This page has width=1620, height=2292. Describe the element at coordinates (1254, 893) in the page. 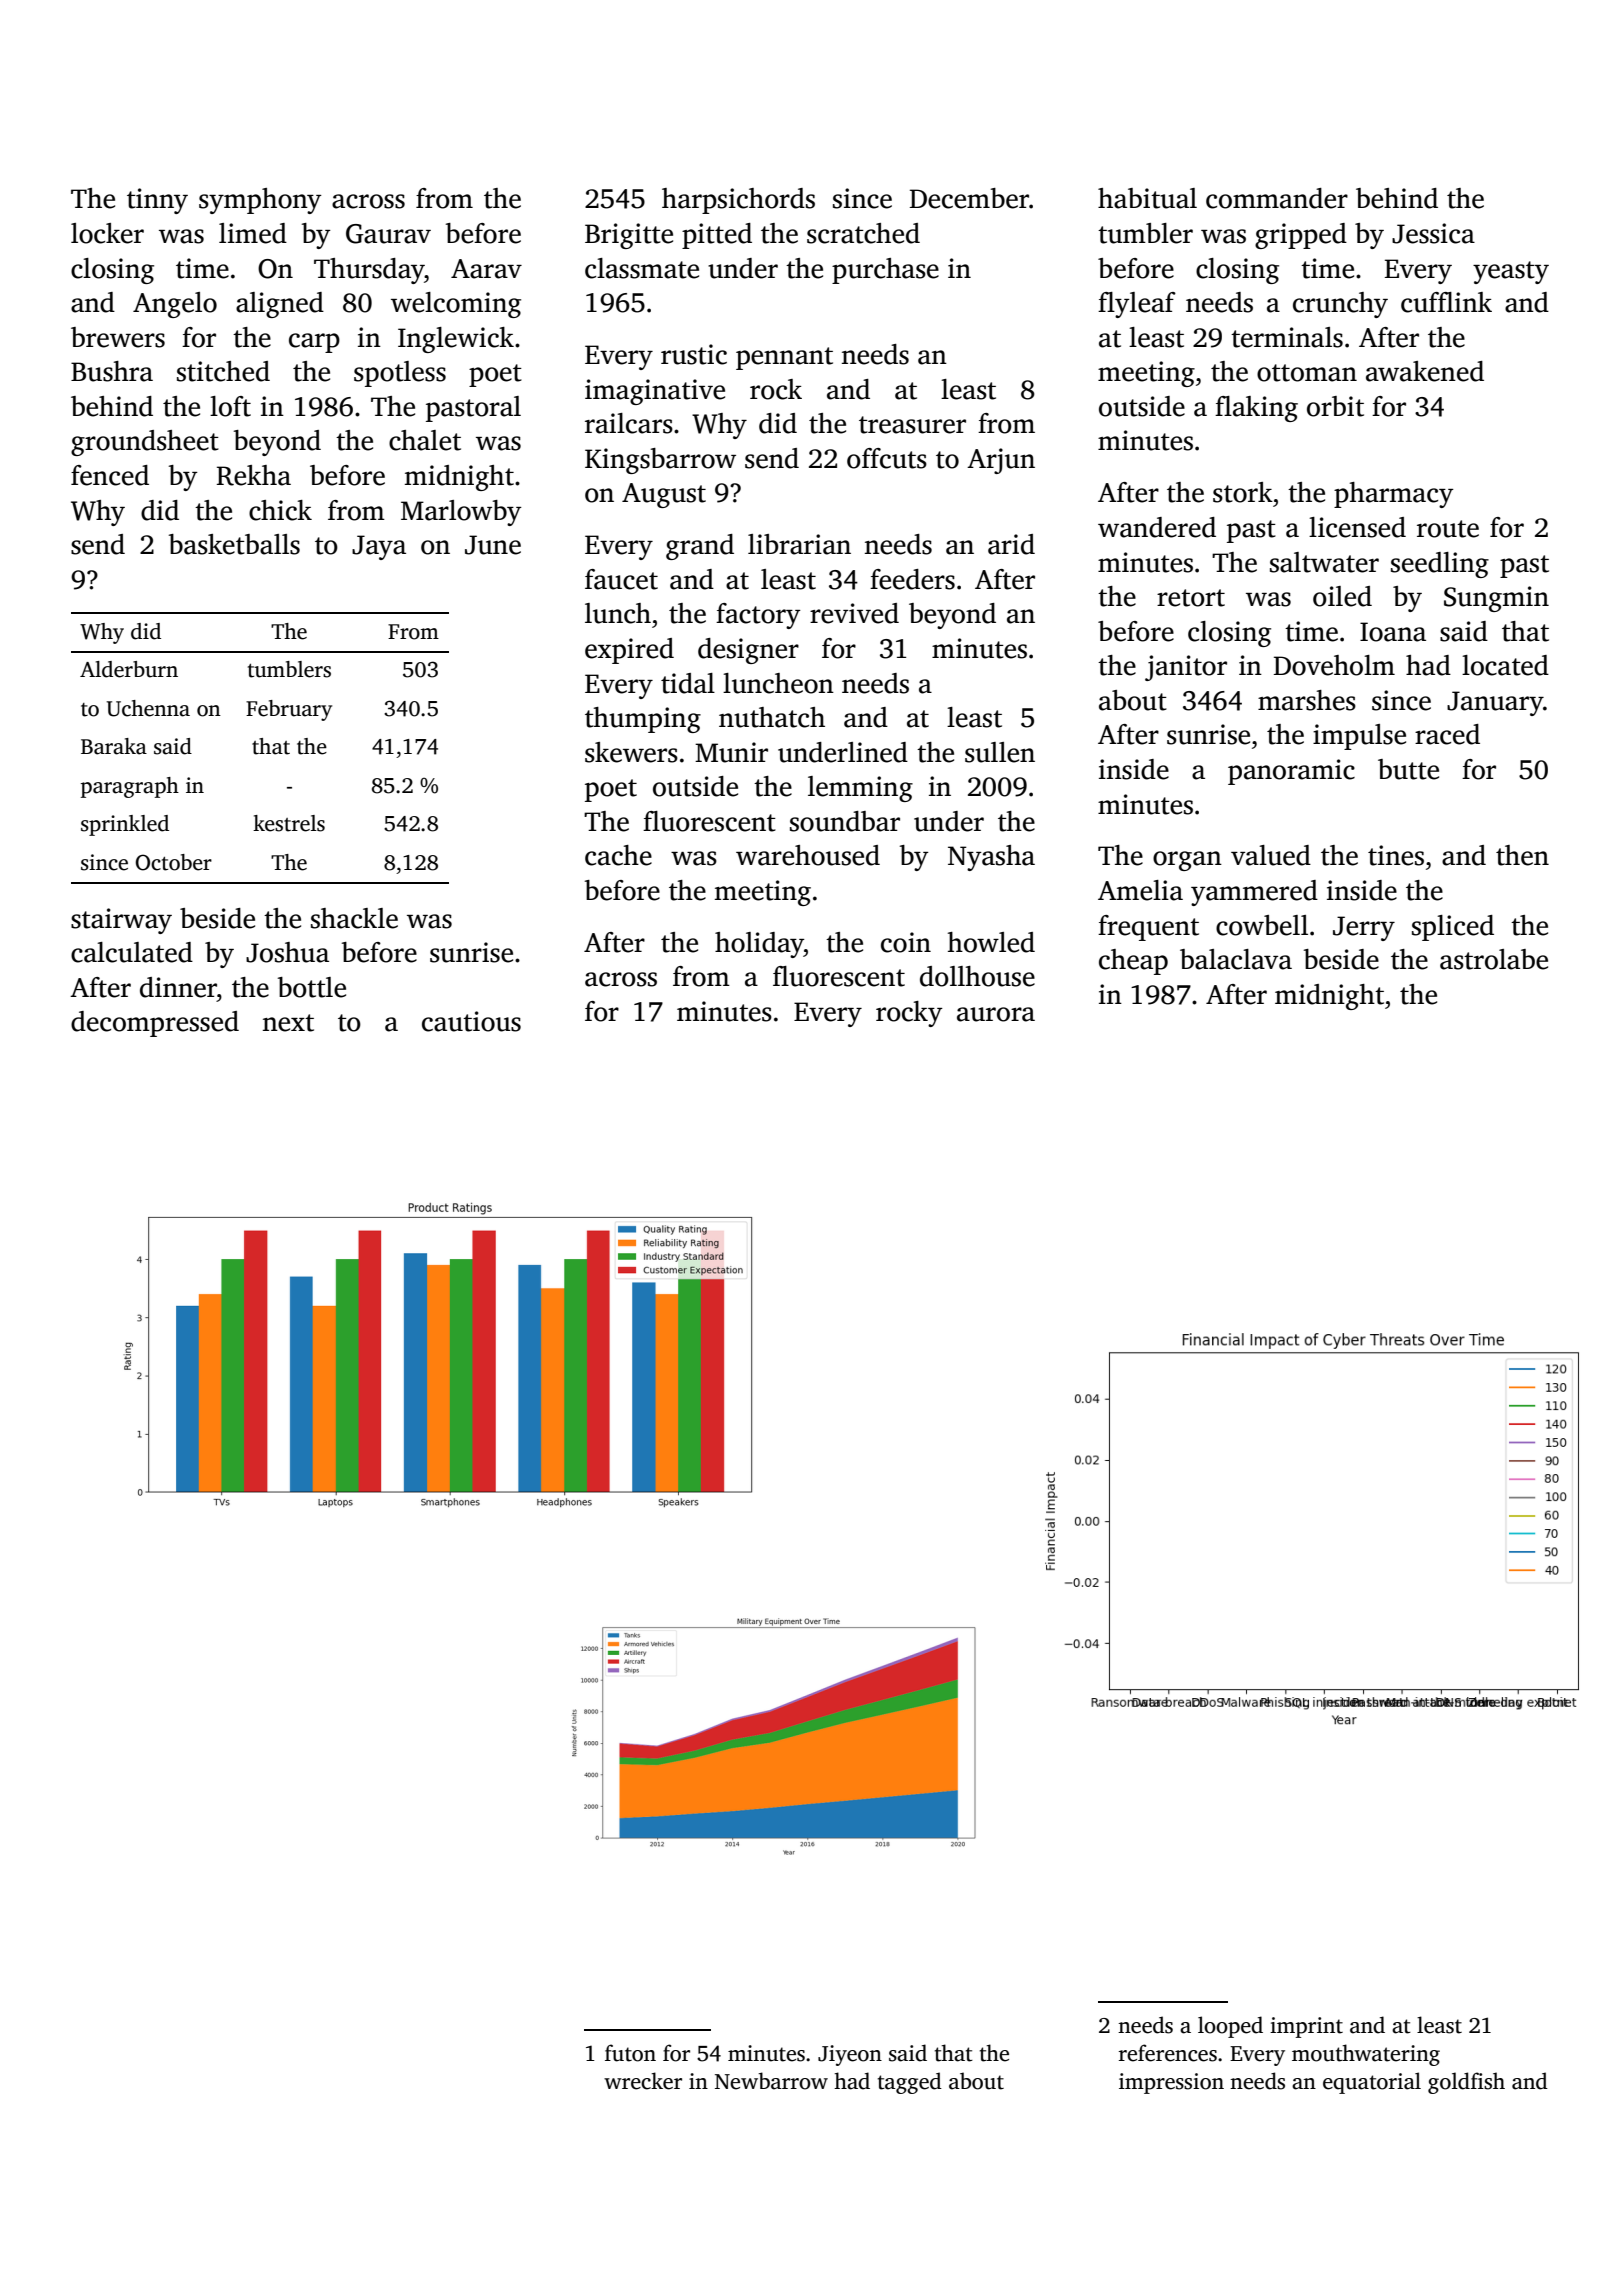

I see `yammered` at that location.
